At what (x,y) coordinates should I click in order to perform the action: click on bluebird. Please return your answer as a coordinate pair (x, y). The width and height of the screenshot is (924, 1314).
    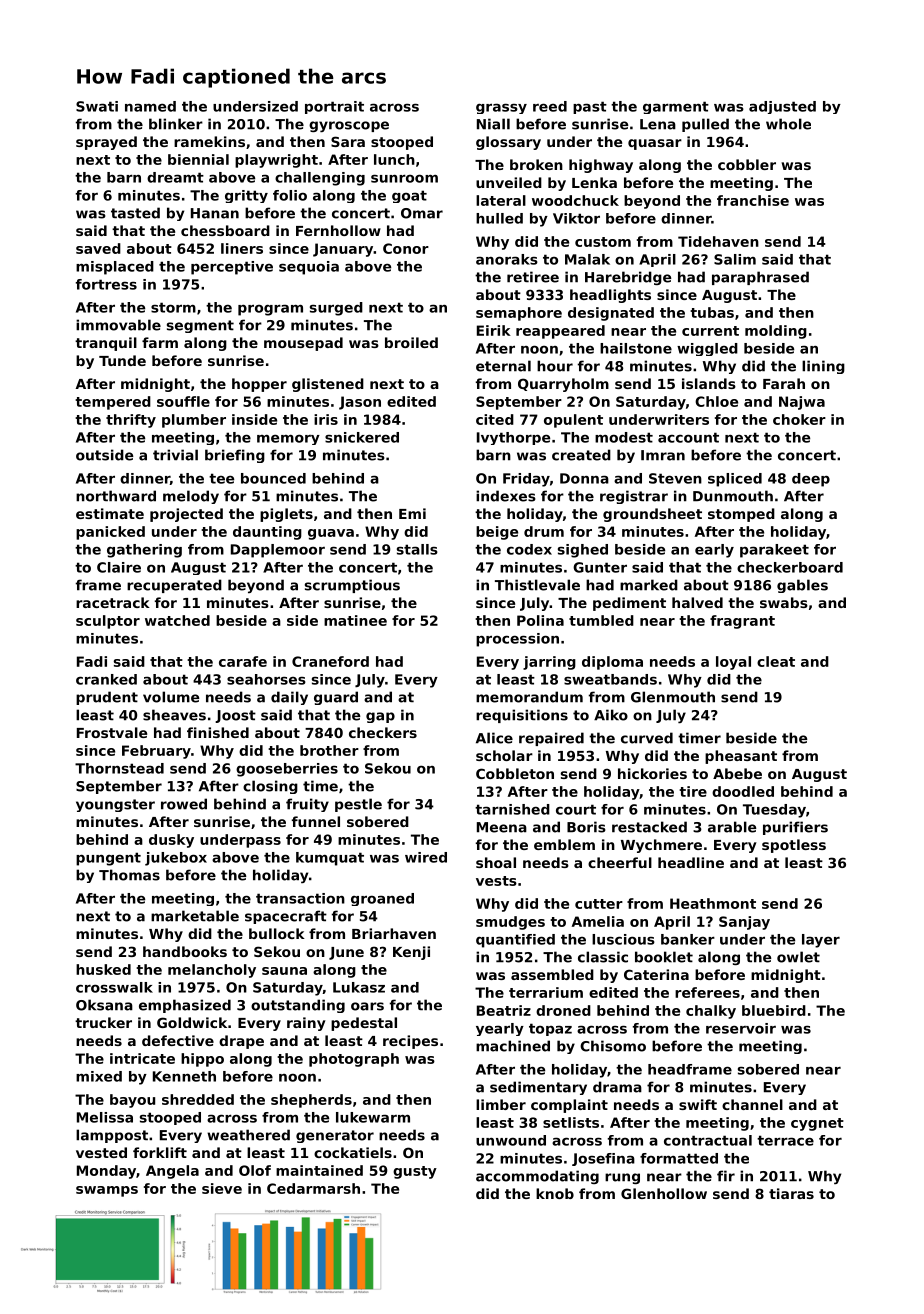
    Looking at the image, I should click on (774, 1010).
